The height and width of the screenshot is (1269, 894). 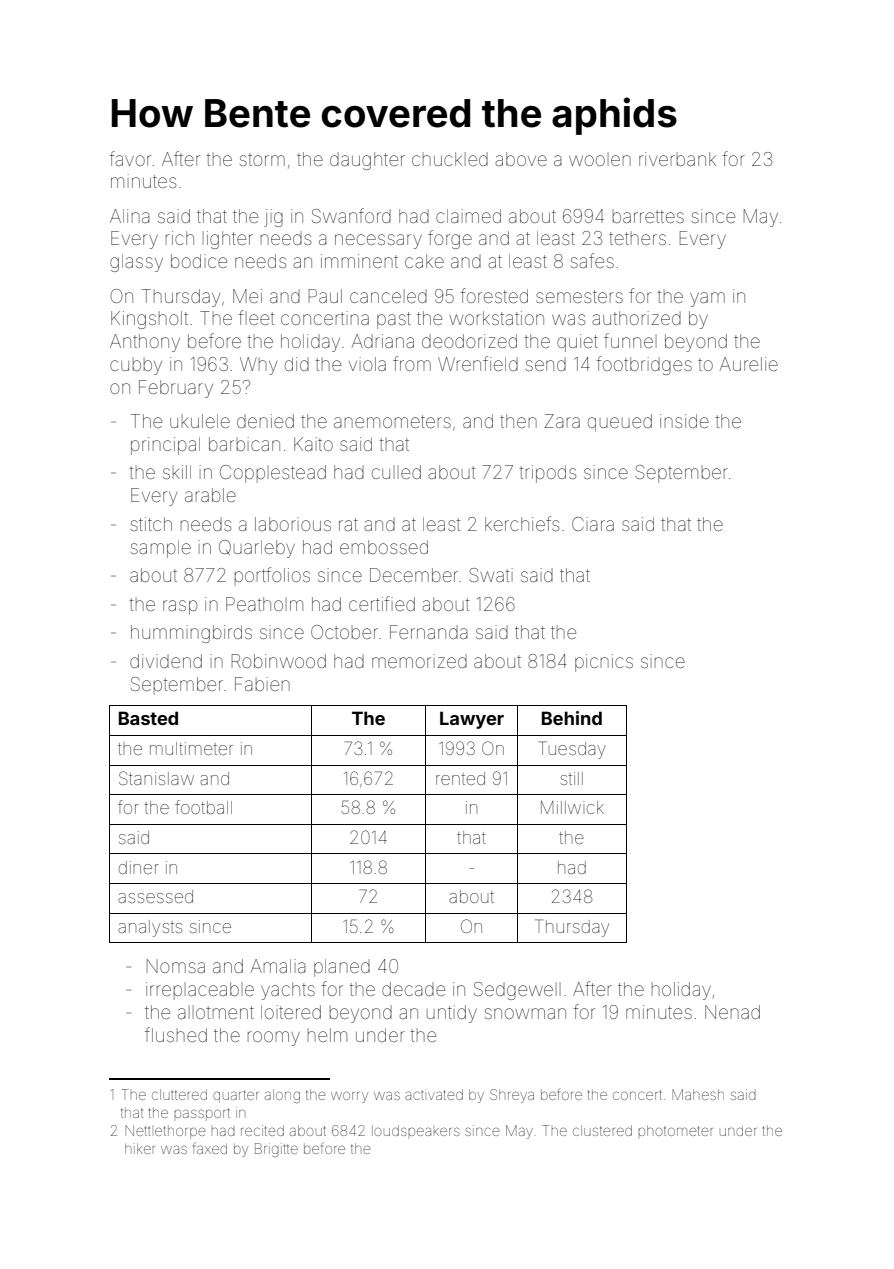 What do you see at coordinates (367, 161) in the screenshot?
I see `daughter` at bounding box center [367, 161].
